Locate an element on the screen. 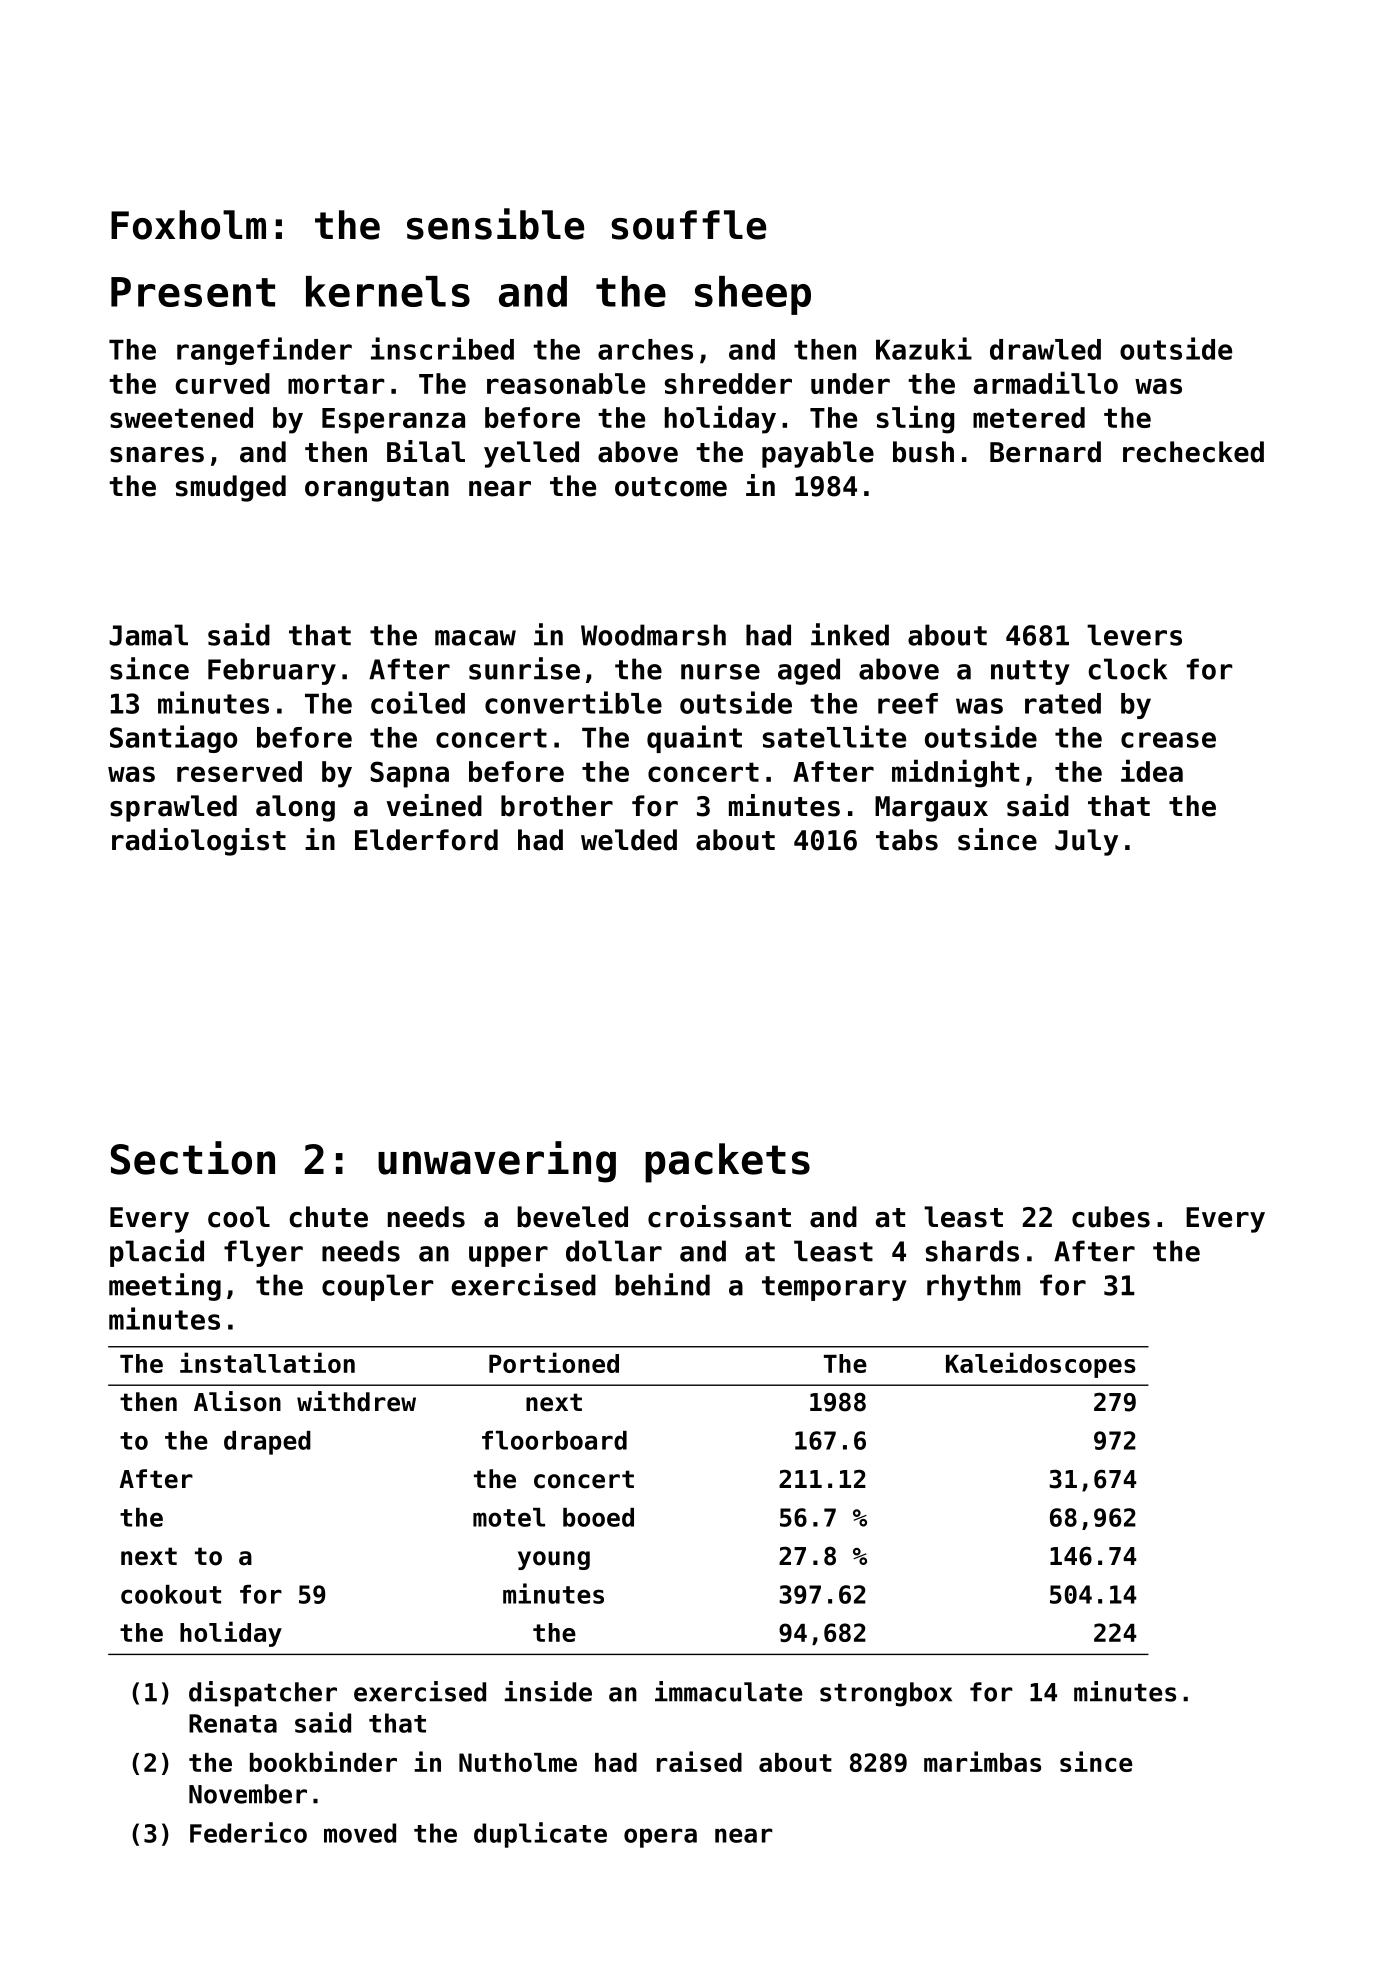 This screenshot has height=1969, width=1386. installation is located at coordinates (267, 1362).
